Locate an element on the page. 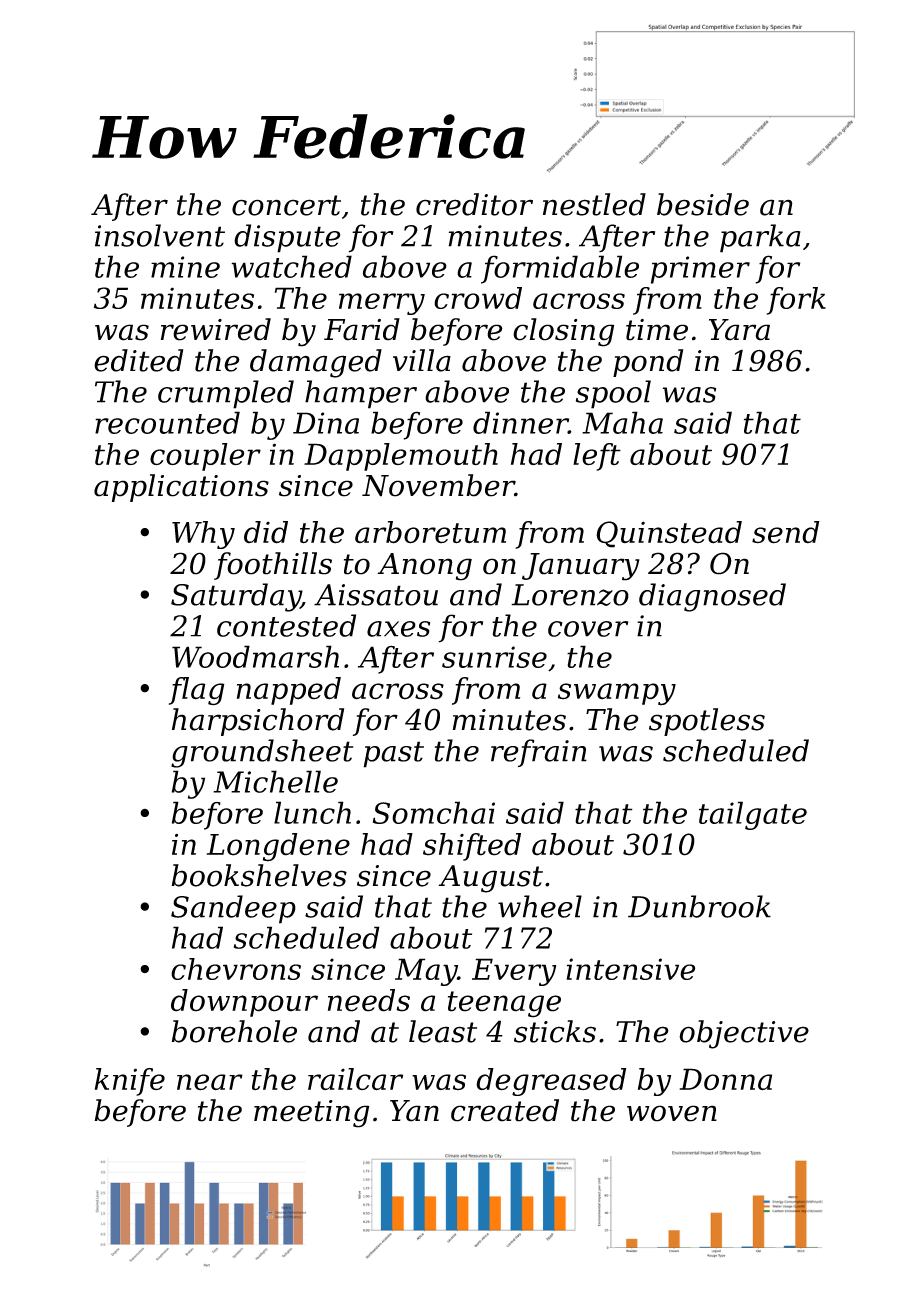 The width and height of the image is (924, 1311). shifted is located at coordinates (472, 847).
